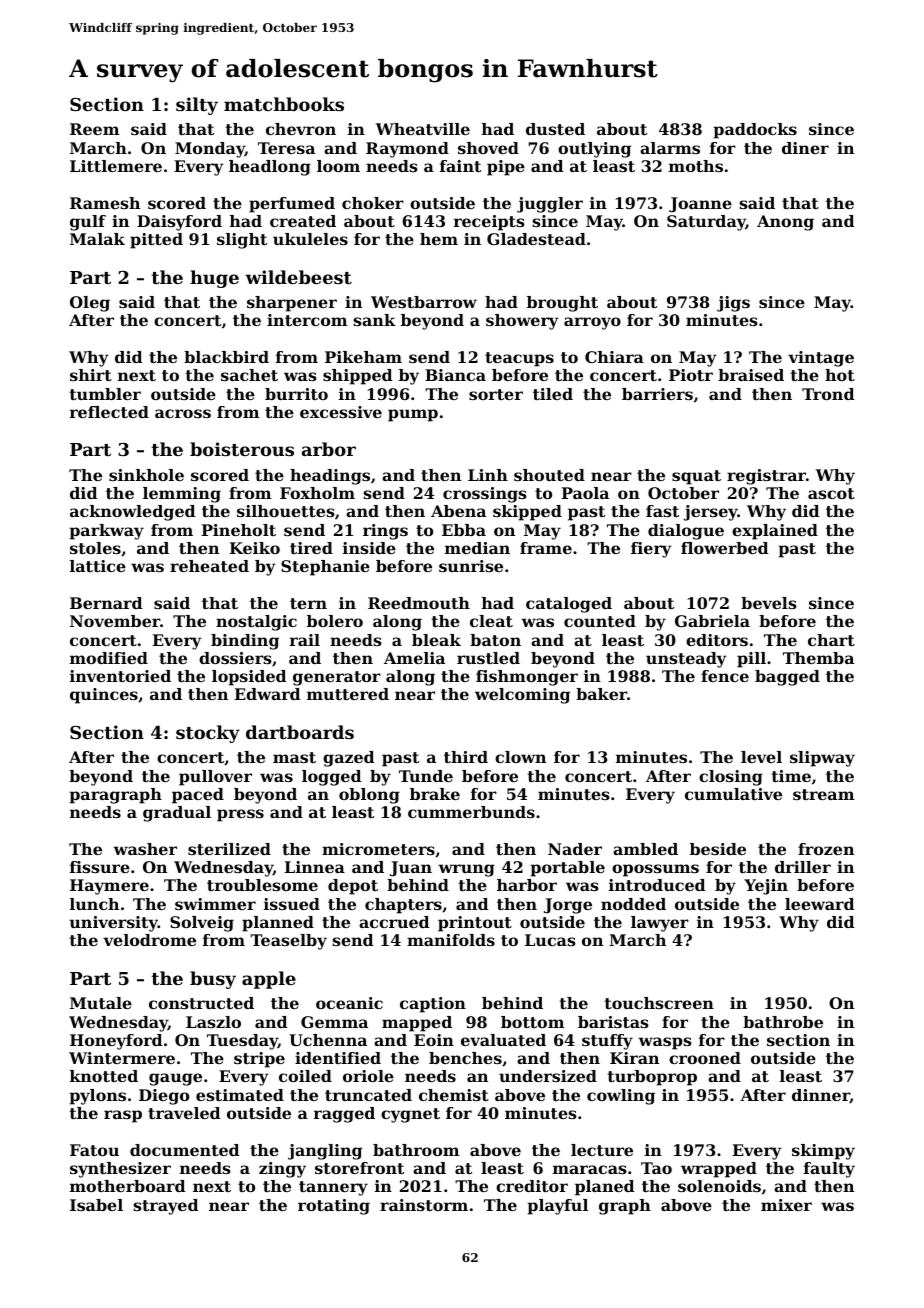 This screenshot has width=924, height=1308. I want to click on matchbooks, so click(284, 104).
